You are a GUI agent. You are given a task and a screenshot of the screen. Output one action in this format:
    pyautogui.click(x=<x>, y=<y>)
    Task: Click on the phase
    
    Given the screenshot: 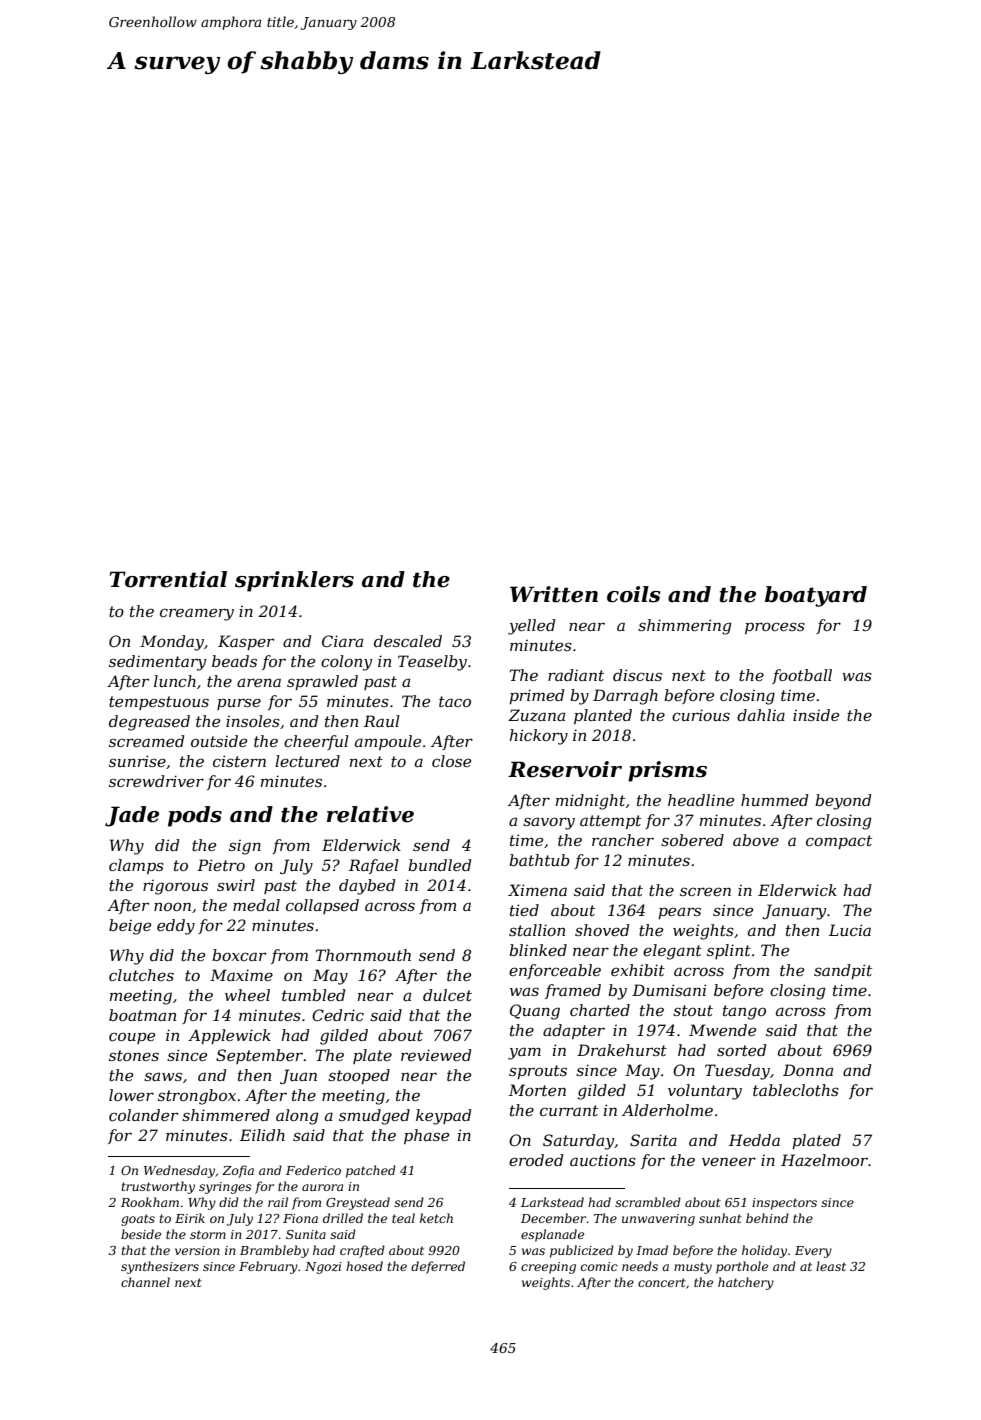 What is the action you would take?
    pyautogui.click(x=426, y=1136)
